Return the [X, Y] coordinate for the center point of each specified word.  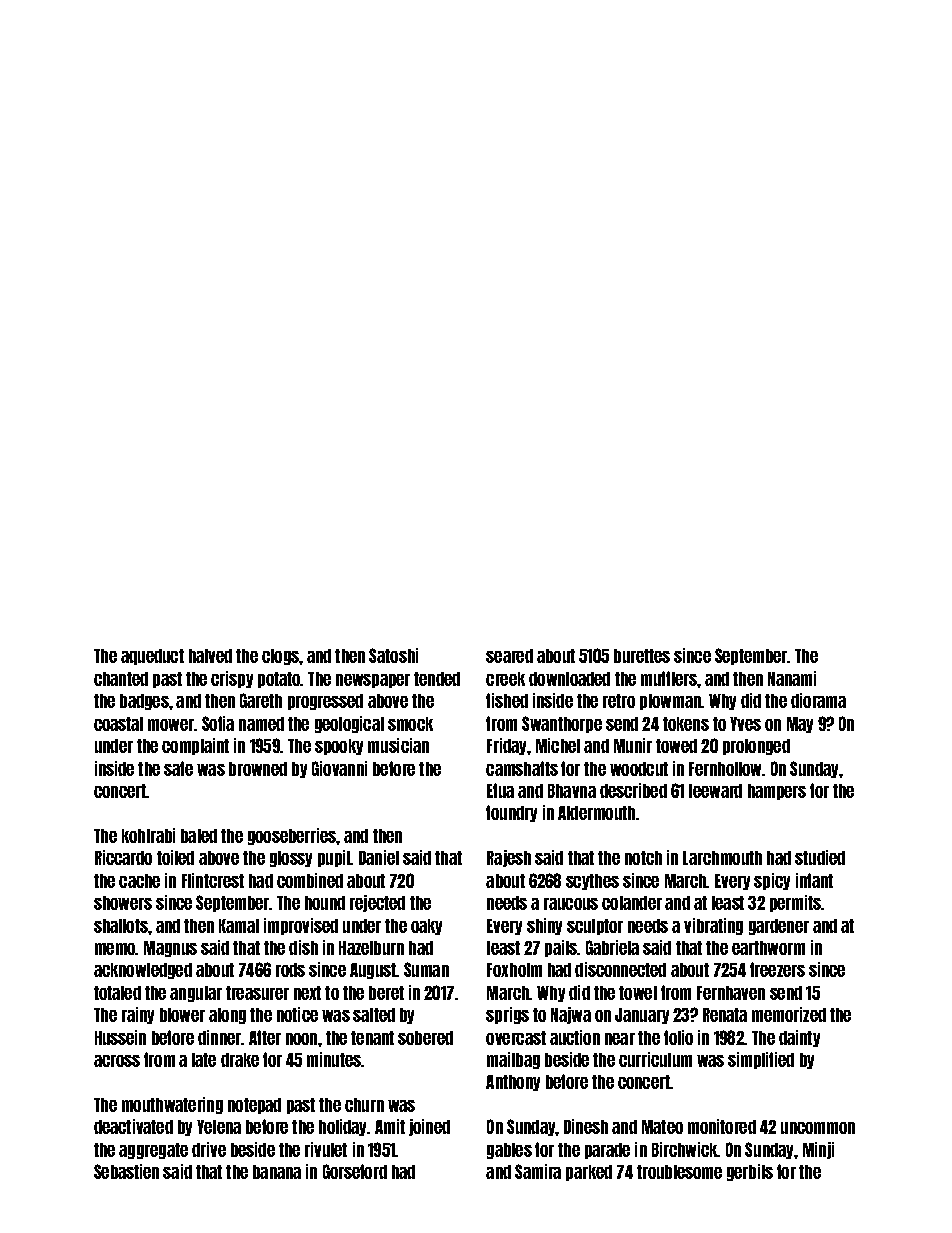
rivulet [326, 1149]
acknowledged [143, 971]
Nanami [792, 678]
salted [374, 1015]
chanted [121, 679]
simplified [761, 1060]
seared [509, 656]
